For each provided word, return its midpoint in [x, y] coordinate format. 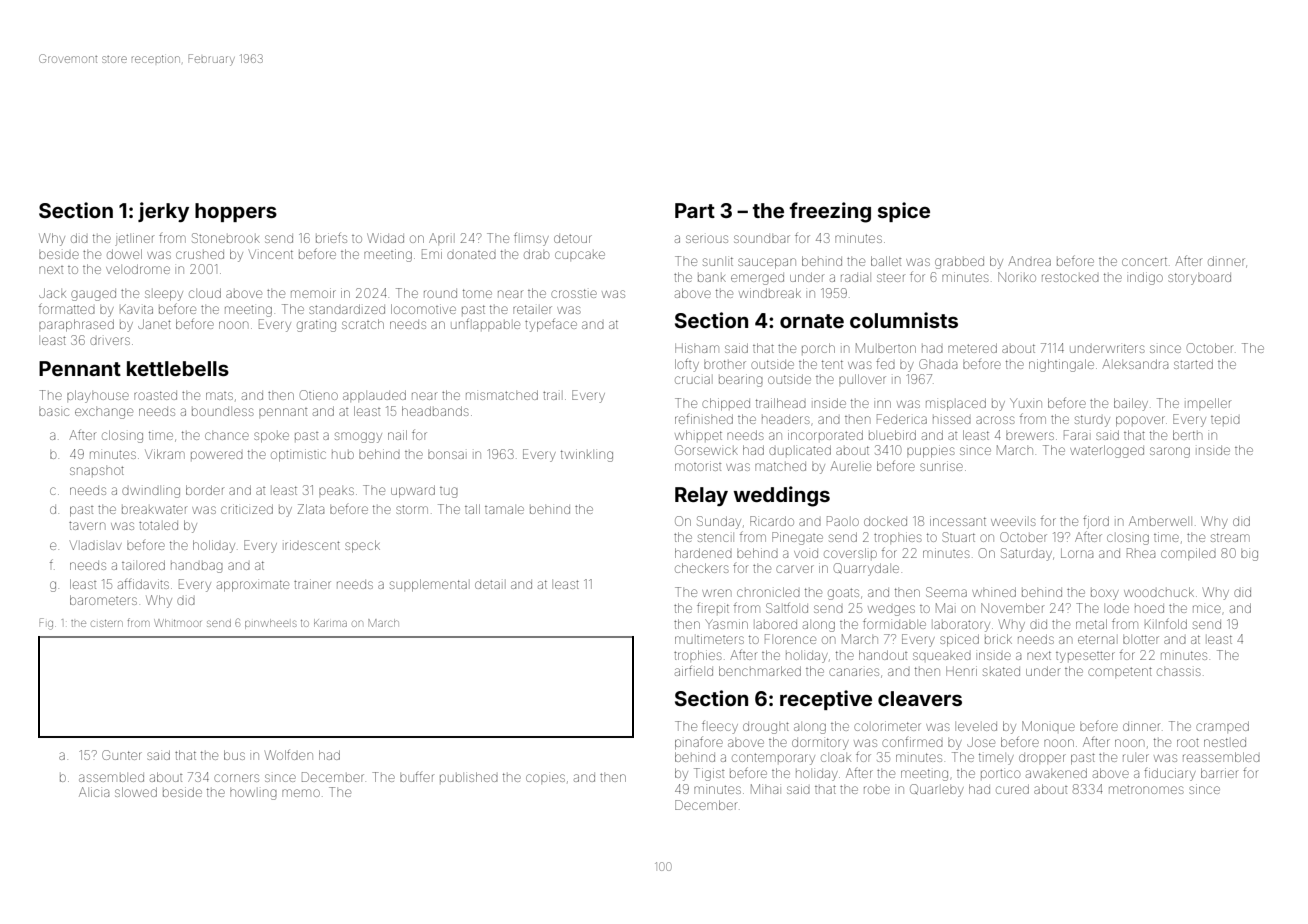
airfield [694, 670]
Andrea [1029, 261]
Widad [385, 238]
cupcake [580, 255]
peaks [336, 491]
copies [545, 778]
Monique [1048, 726]
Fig [46, 624]
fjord [1096, 522]
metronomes [1146, 789]
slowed [136, 792]
